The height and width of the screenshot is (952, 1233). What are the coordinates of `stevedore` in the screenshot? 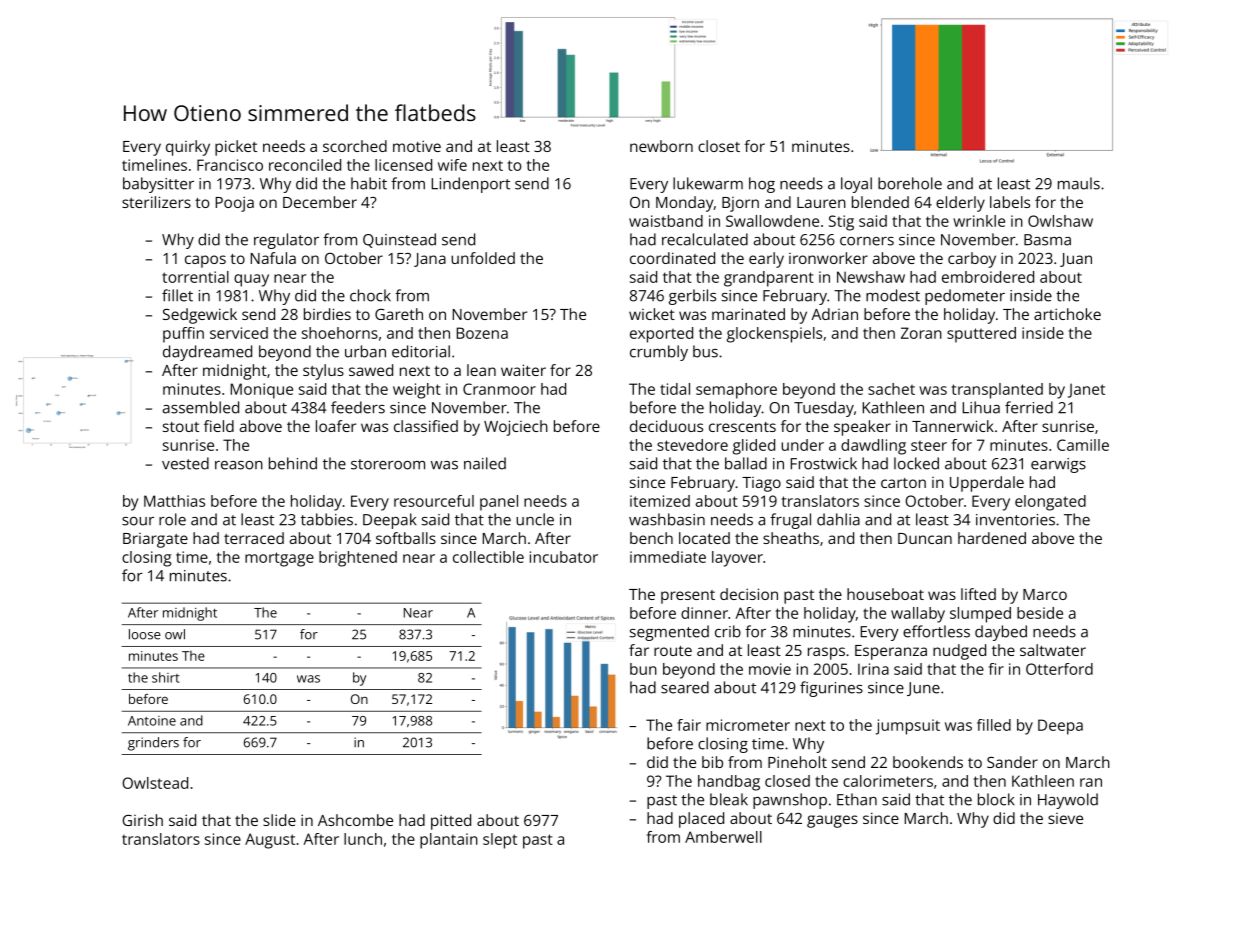 It's located at (692, 445).
